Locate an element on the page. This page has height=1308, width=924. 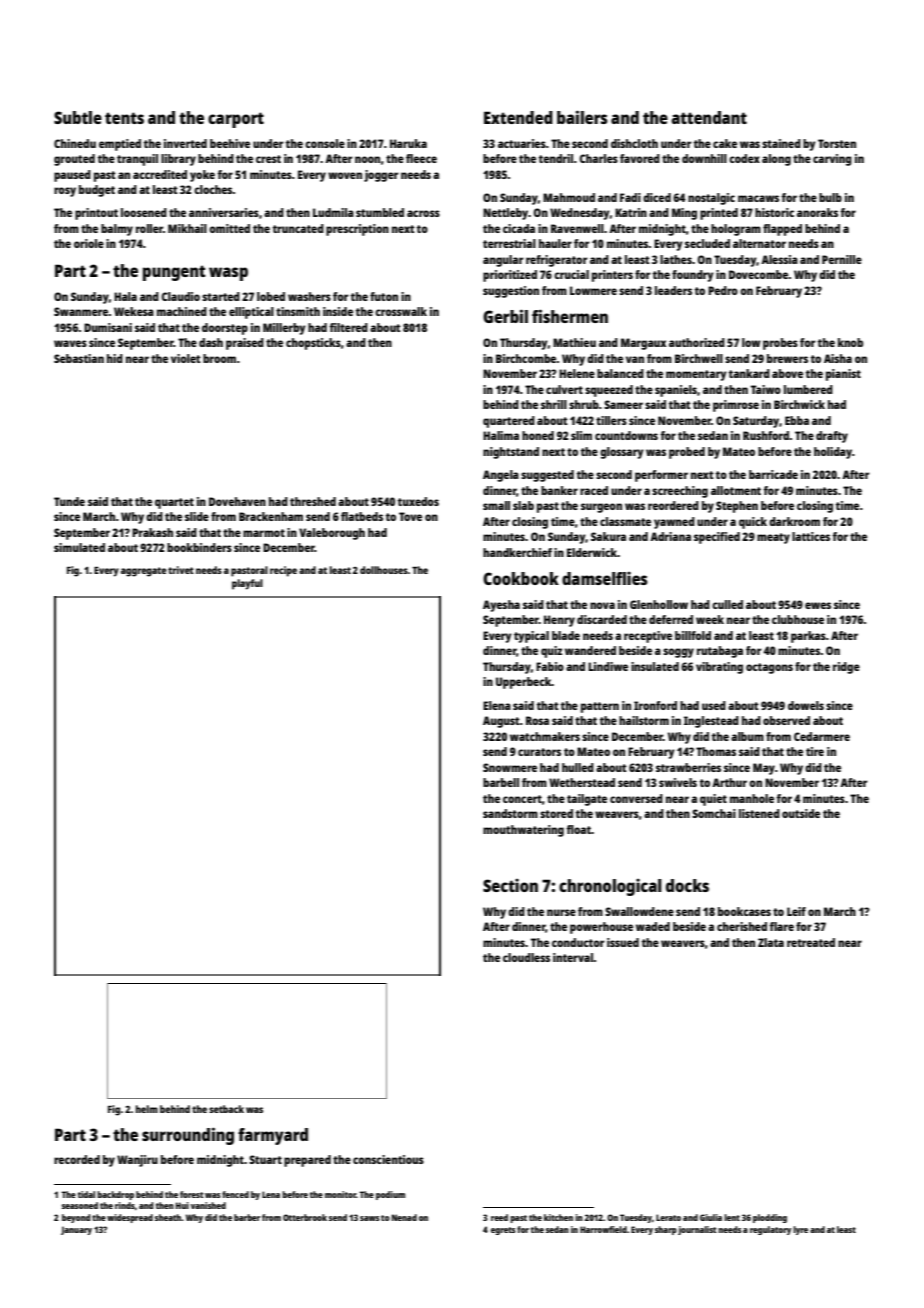
widespread is located at coordinates (130, 1218).
